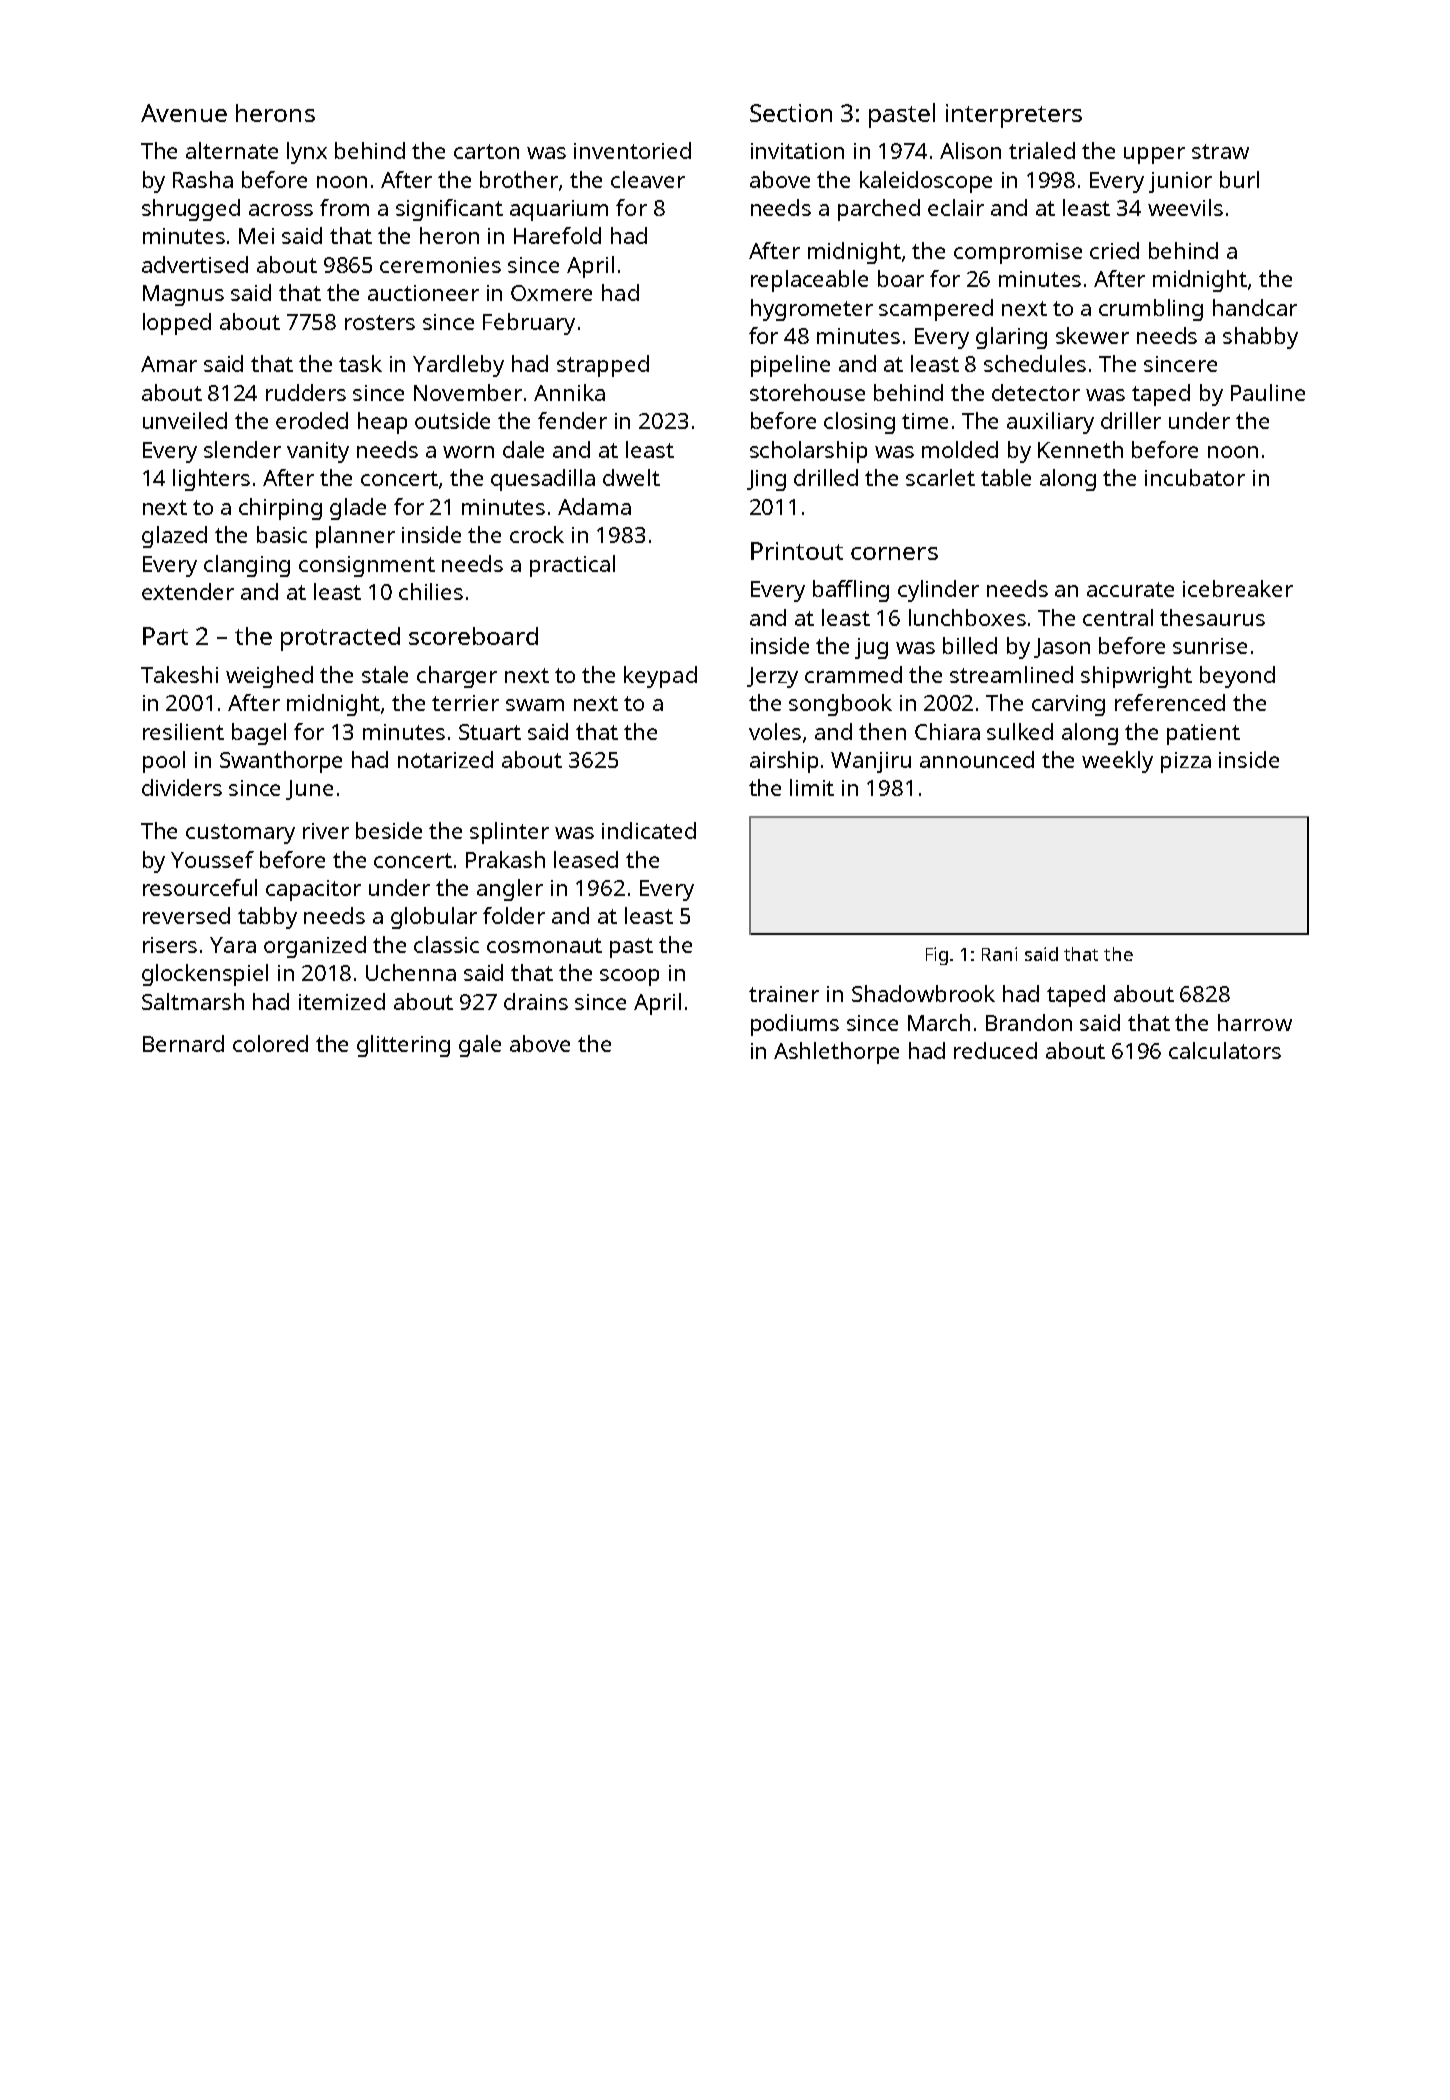 The height and width of the page is (2100, 1450). Describe the element at coordinates (790, 366) in the page. I see `pipeline` at that location.
